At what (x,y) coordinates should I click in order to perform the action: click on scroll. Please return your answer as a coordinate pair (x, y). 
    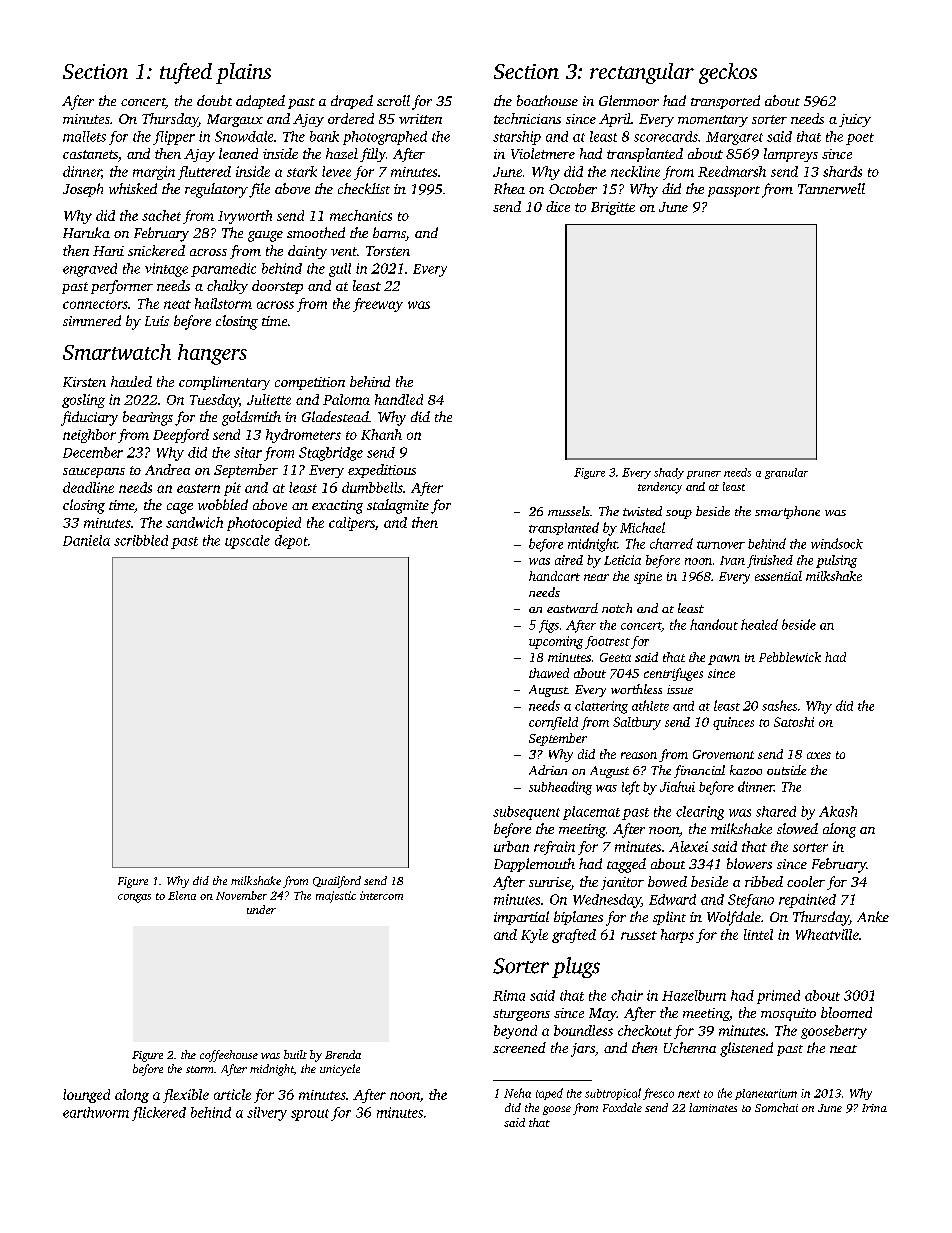
    Looking at the image, I should click on (393, 100).
